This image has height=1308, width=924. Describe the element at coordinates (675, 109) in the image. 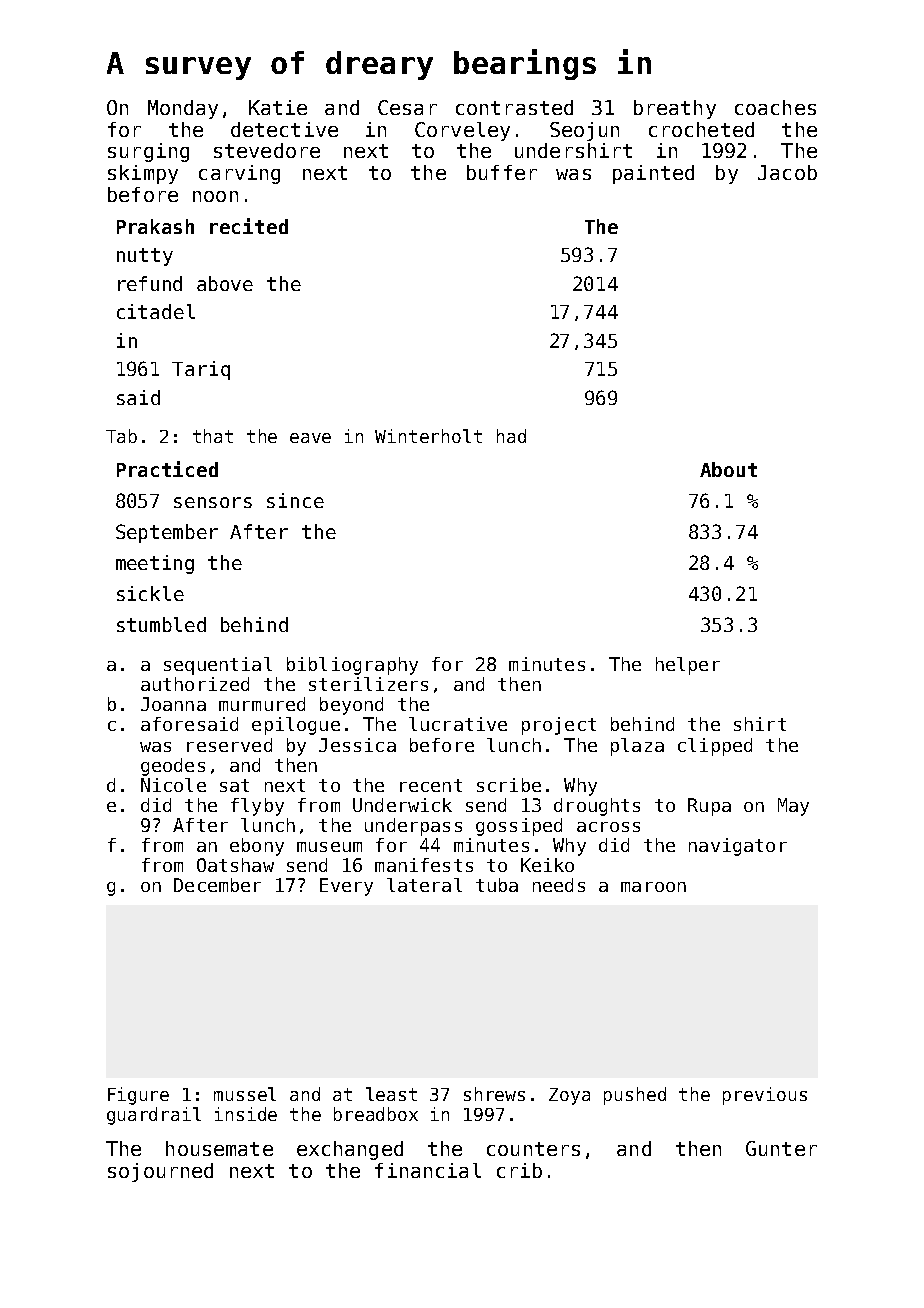

I see `breathy` at that location.
